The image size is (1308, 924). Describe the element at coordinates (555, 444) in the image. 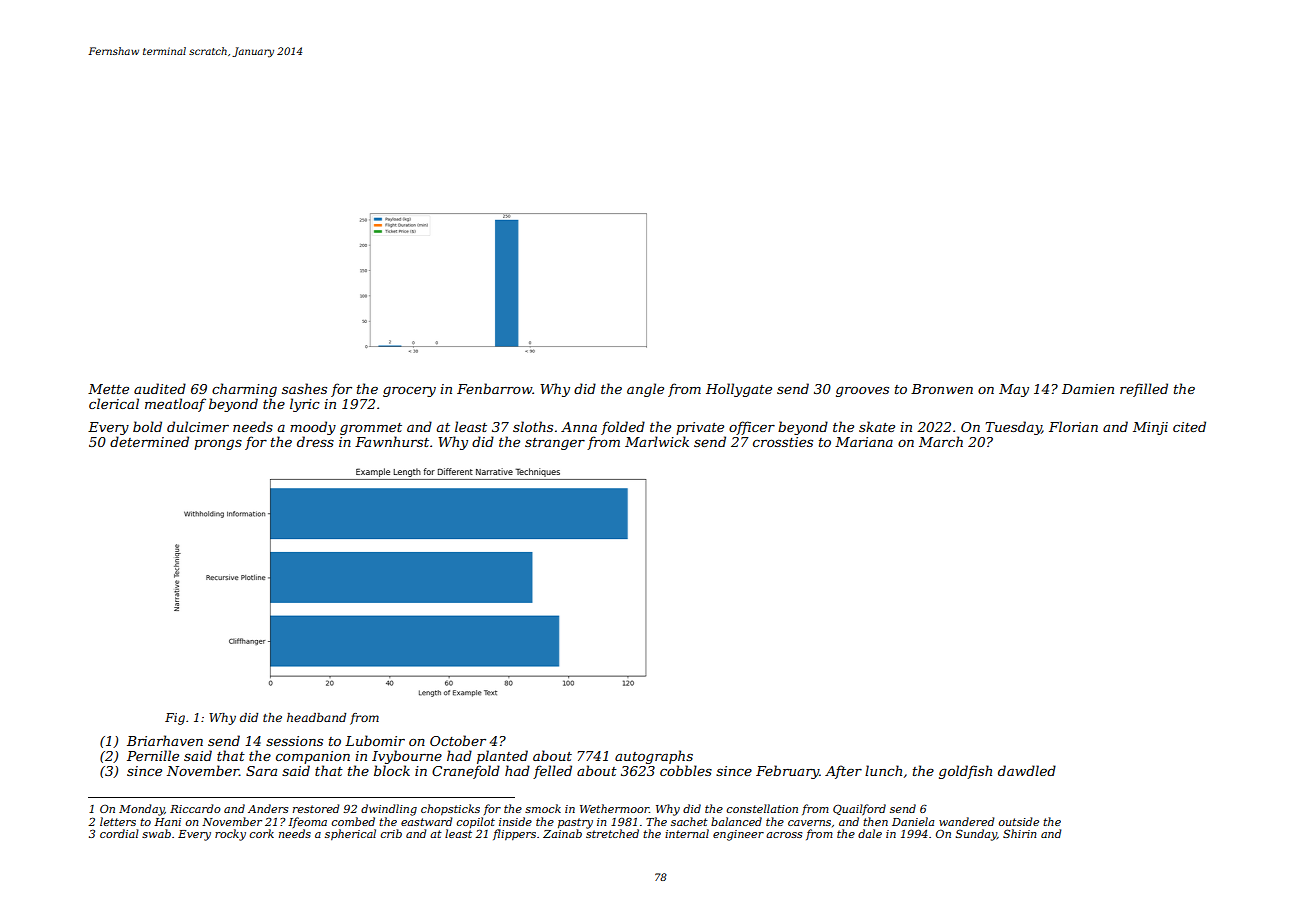

I see `stranger` at that location.
